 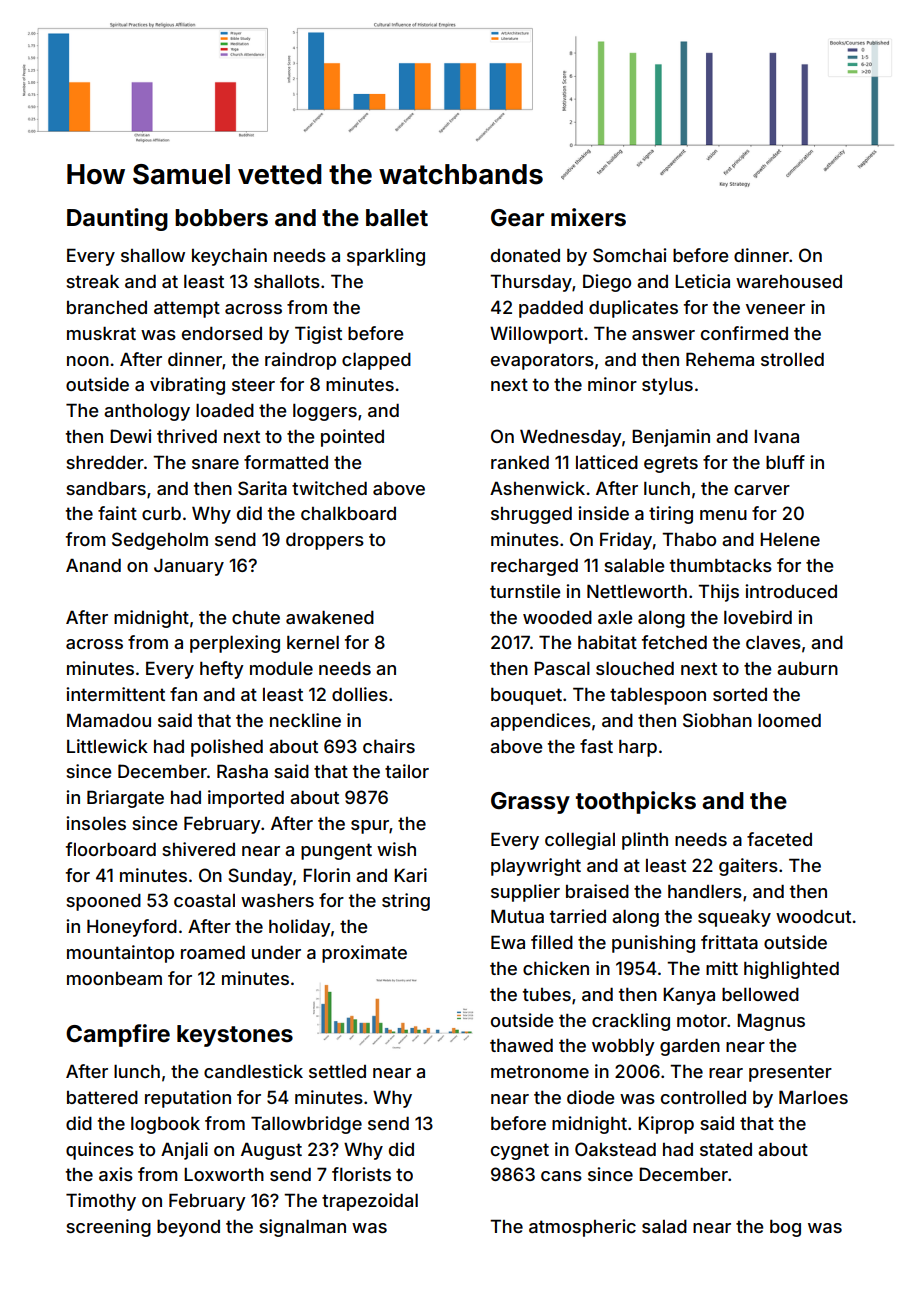 What do you see at coordinates (187, 309) in the page?
I see `attempt` at bounding box center [187, 309].
